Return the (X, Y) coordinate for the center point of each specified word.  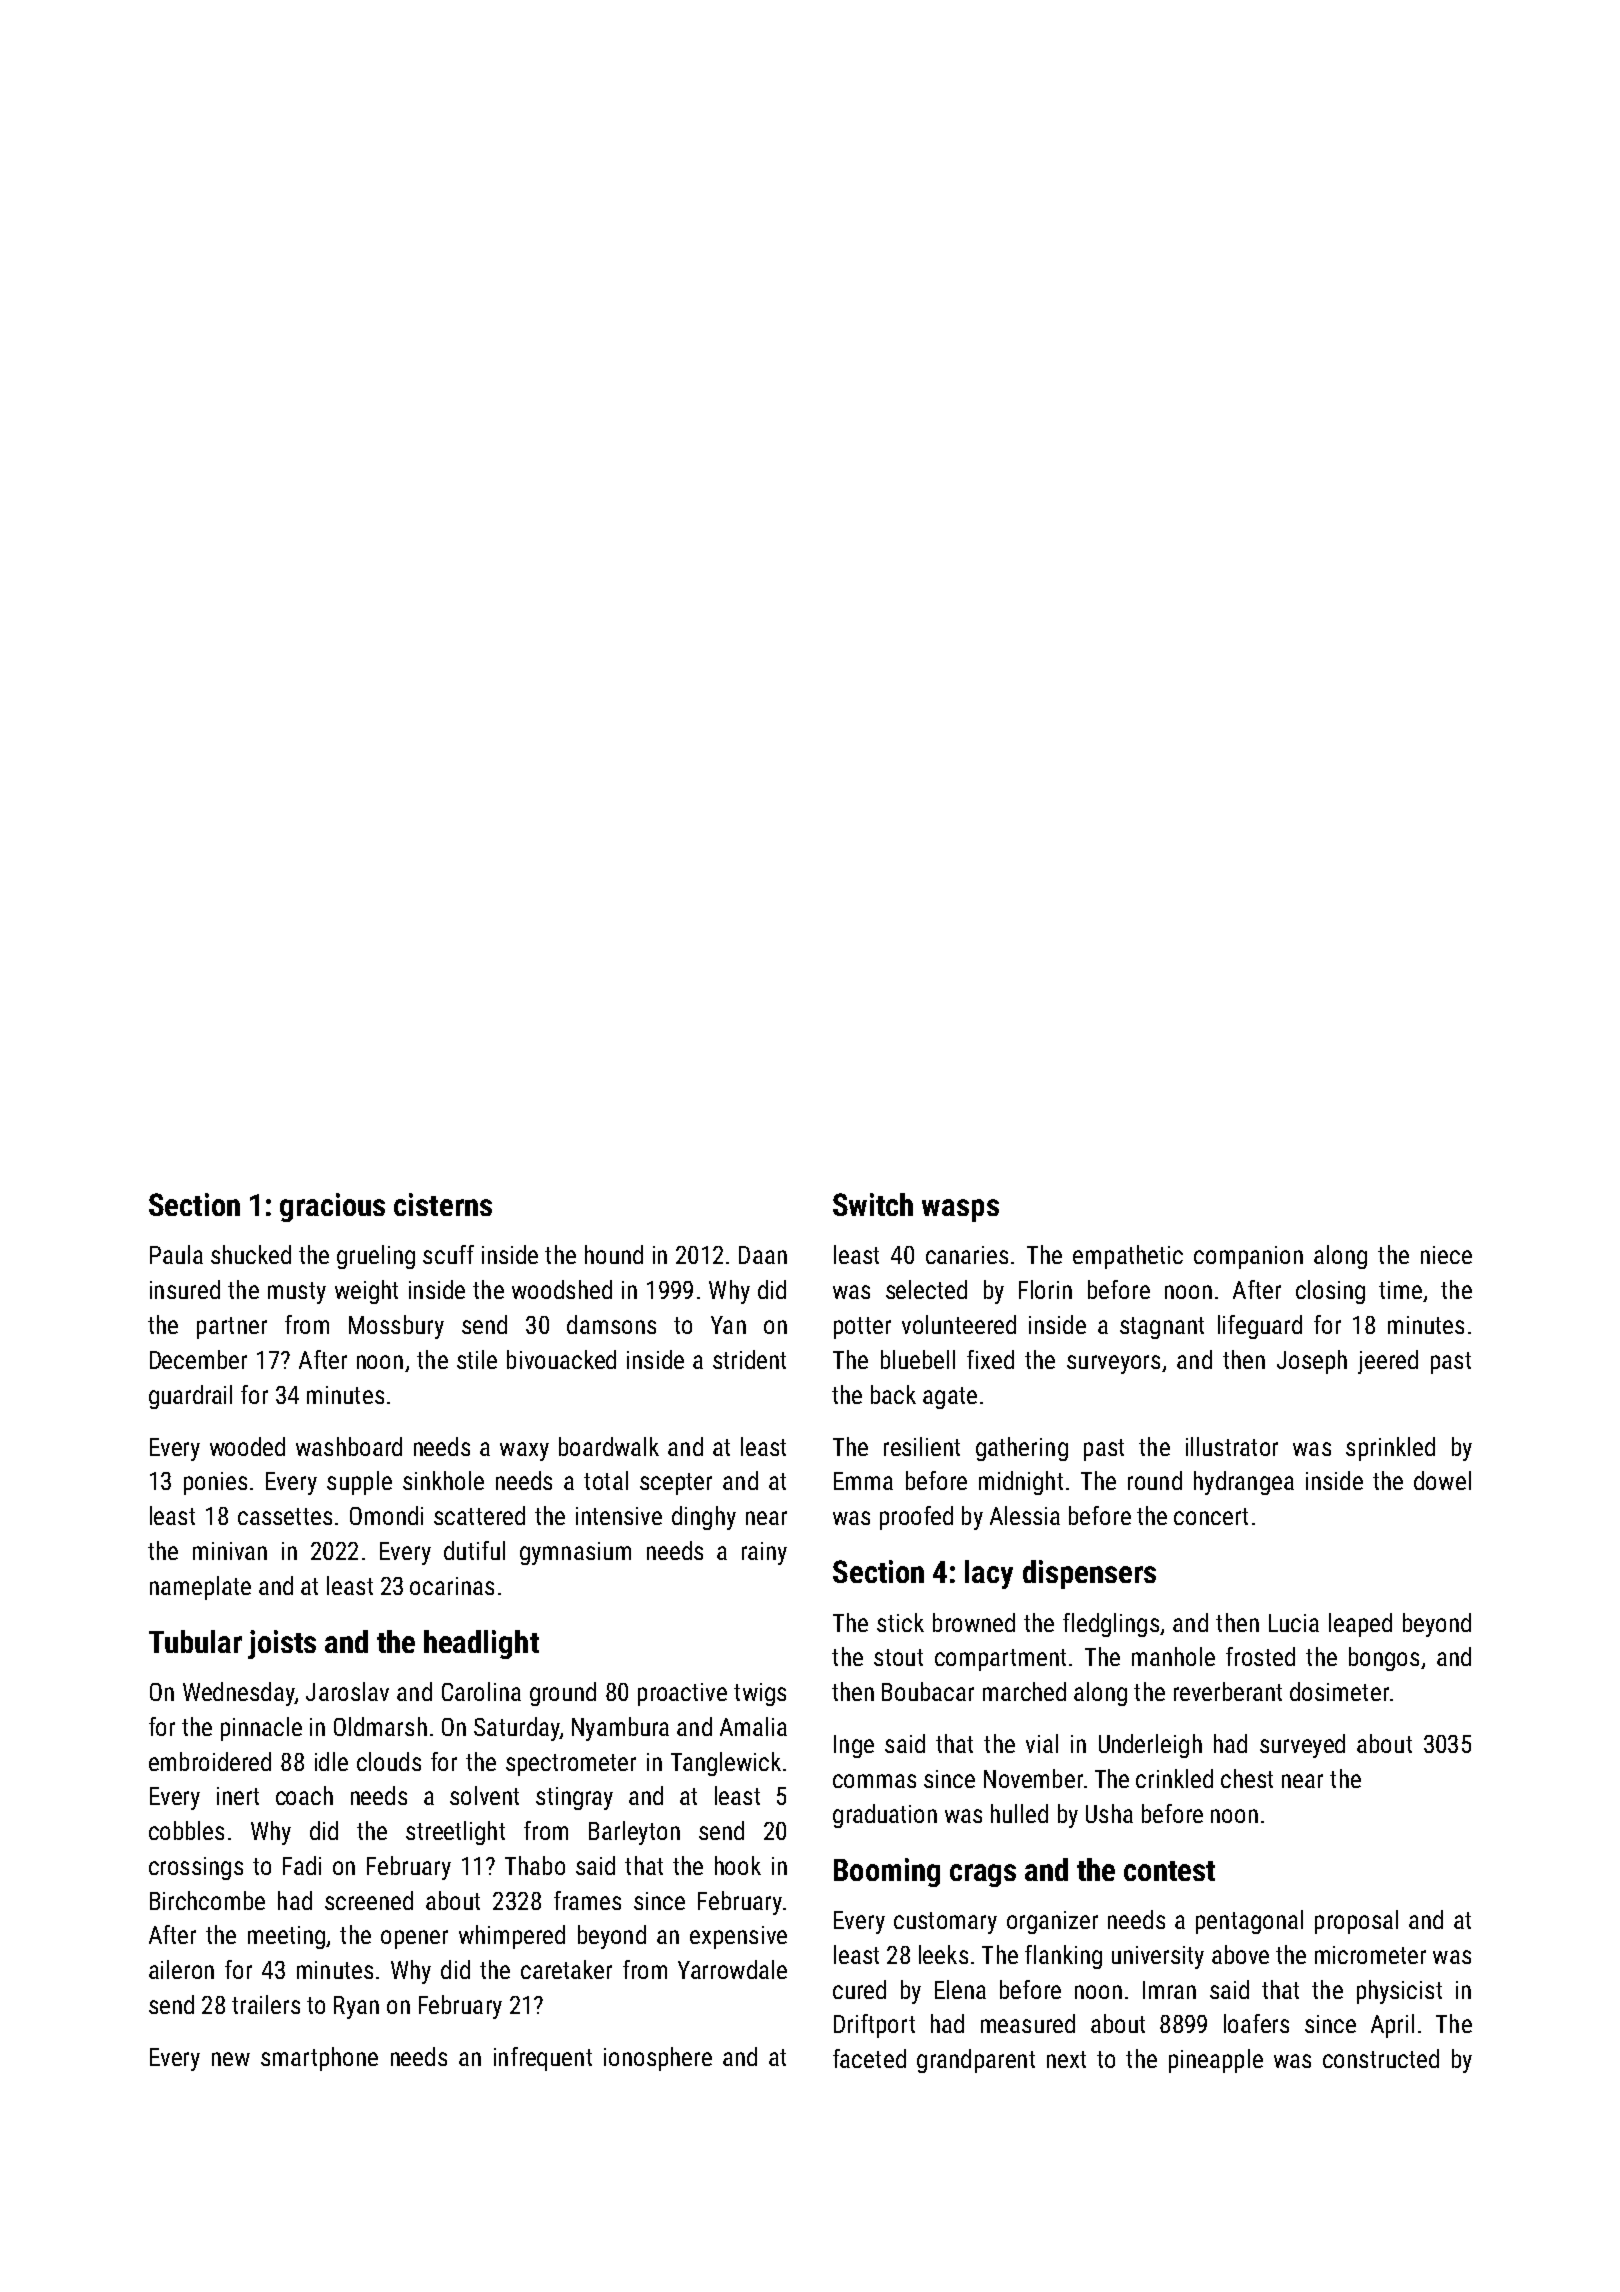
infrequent (543, 2059)
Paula (176, 1254)
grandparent (976, 2061)
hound (614, 1254)
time (1400, 1290)
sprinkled (1390, 1449)
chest (1247, 1778)
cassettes (285, 1516)
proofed (916, 1518)
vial (1042, 1743)
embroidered (210, 1761)
